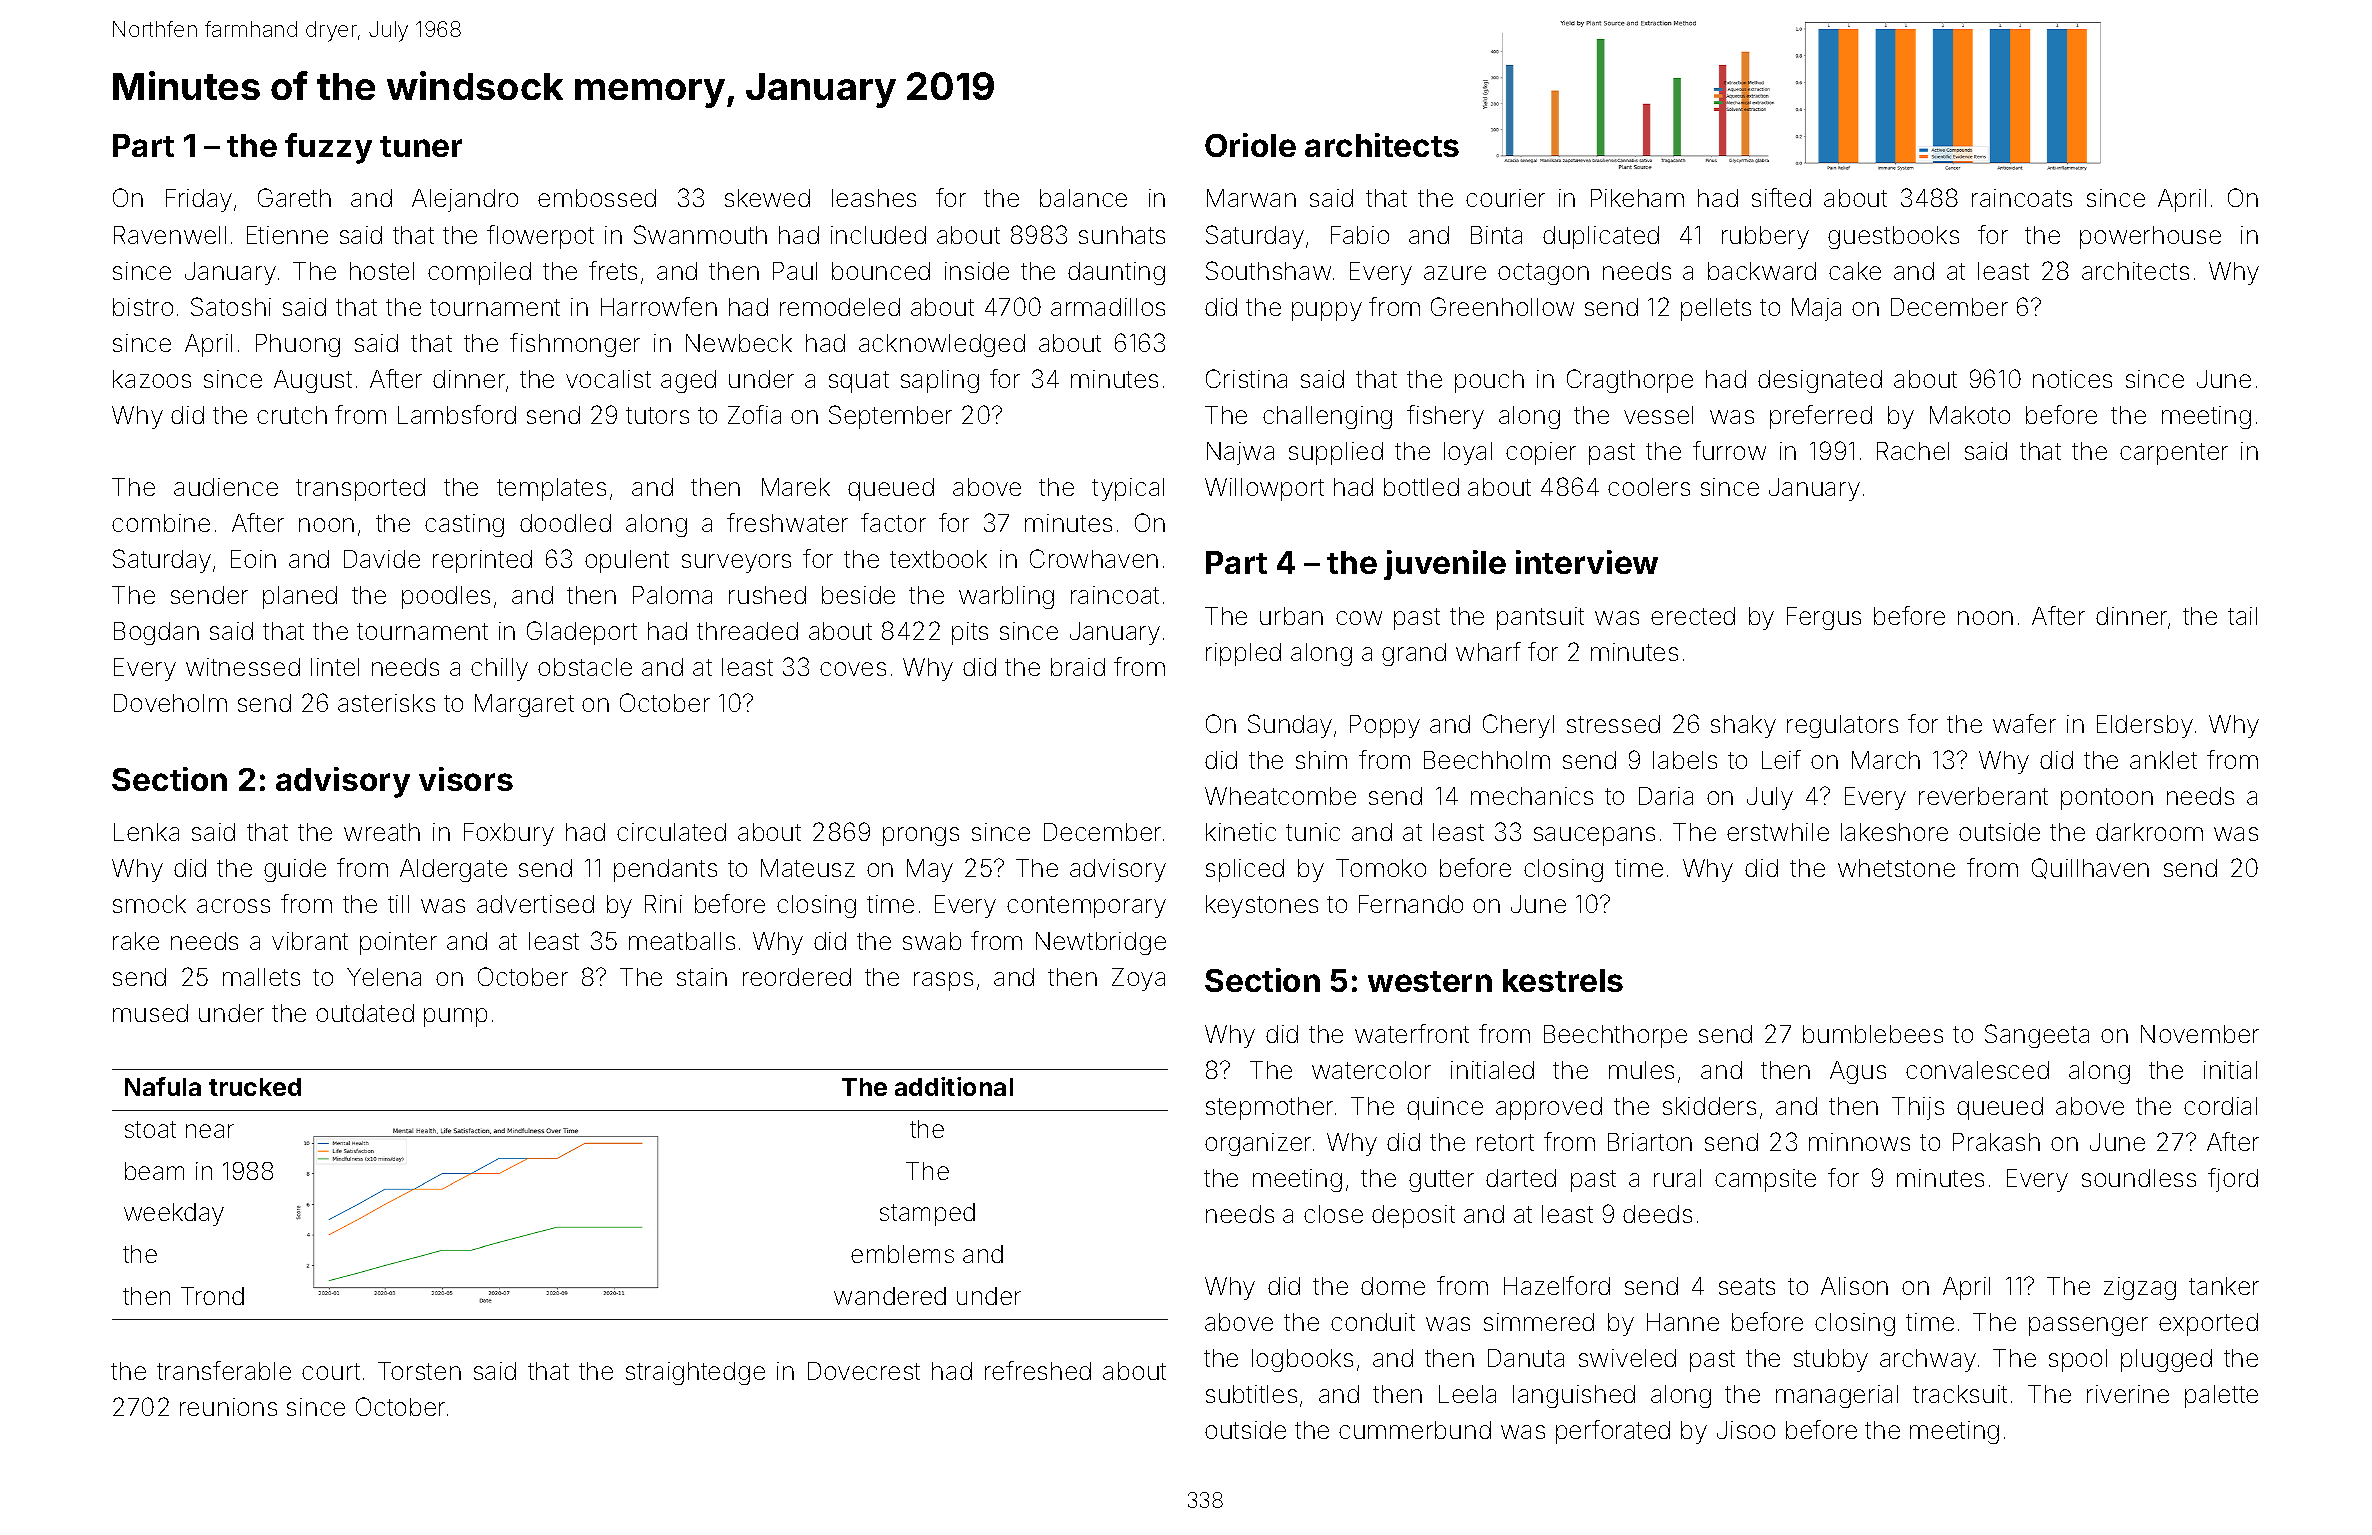  Describe the element at coordinates (940, 381) in the screenshot. I see `sapling` at that location.
